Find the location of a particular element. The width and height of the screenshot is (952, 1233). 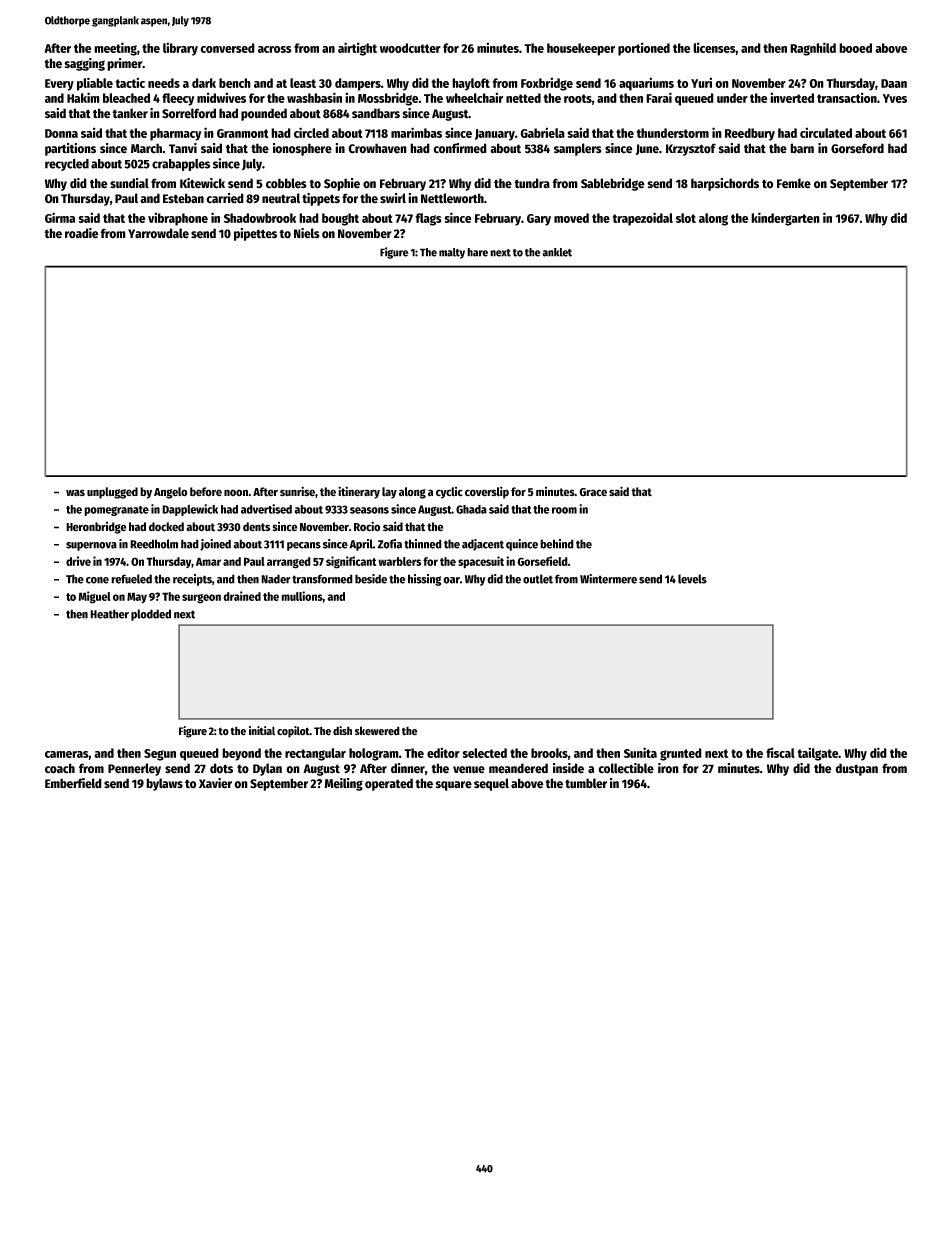

itinerary is located at coordinates (359, 492).
